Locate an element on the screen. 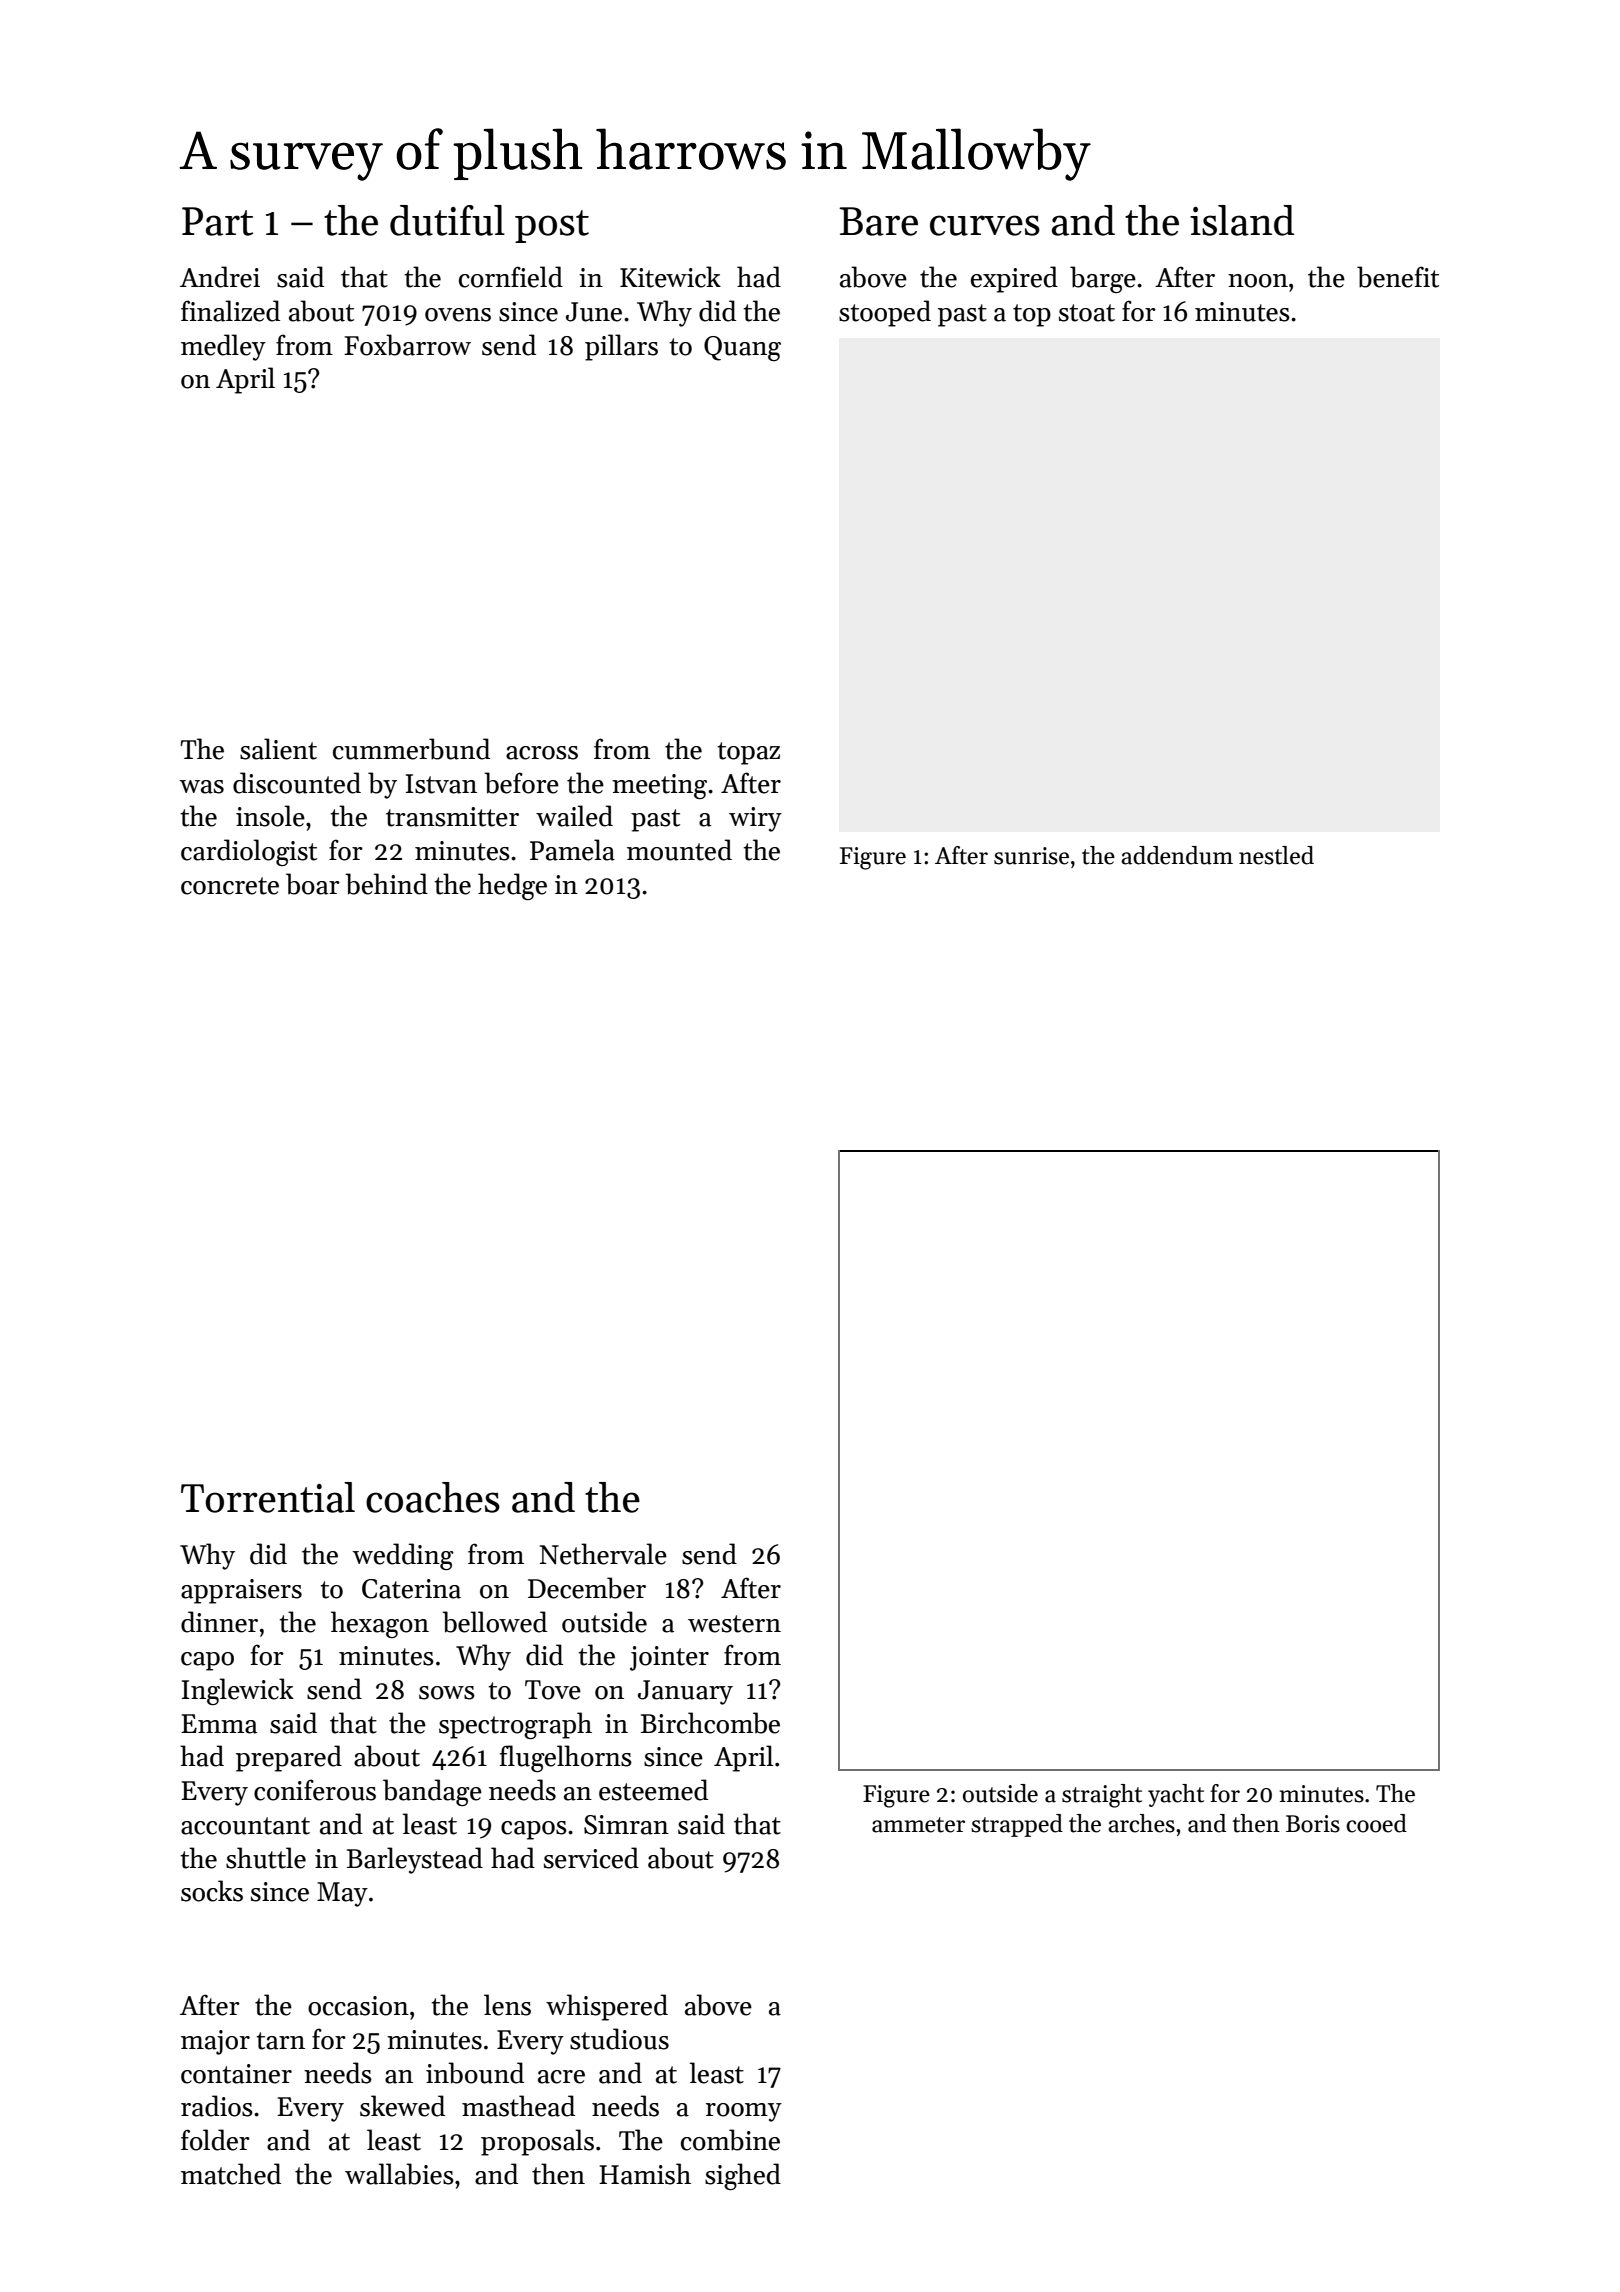  coaches is located at coordinates (433, 1497).
